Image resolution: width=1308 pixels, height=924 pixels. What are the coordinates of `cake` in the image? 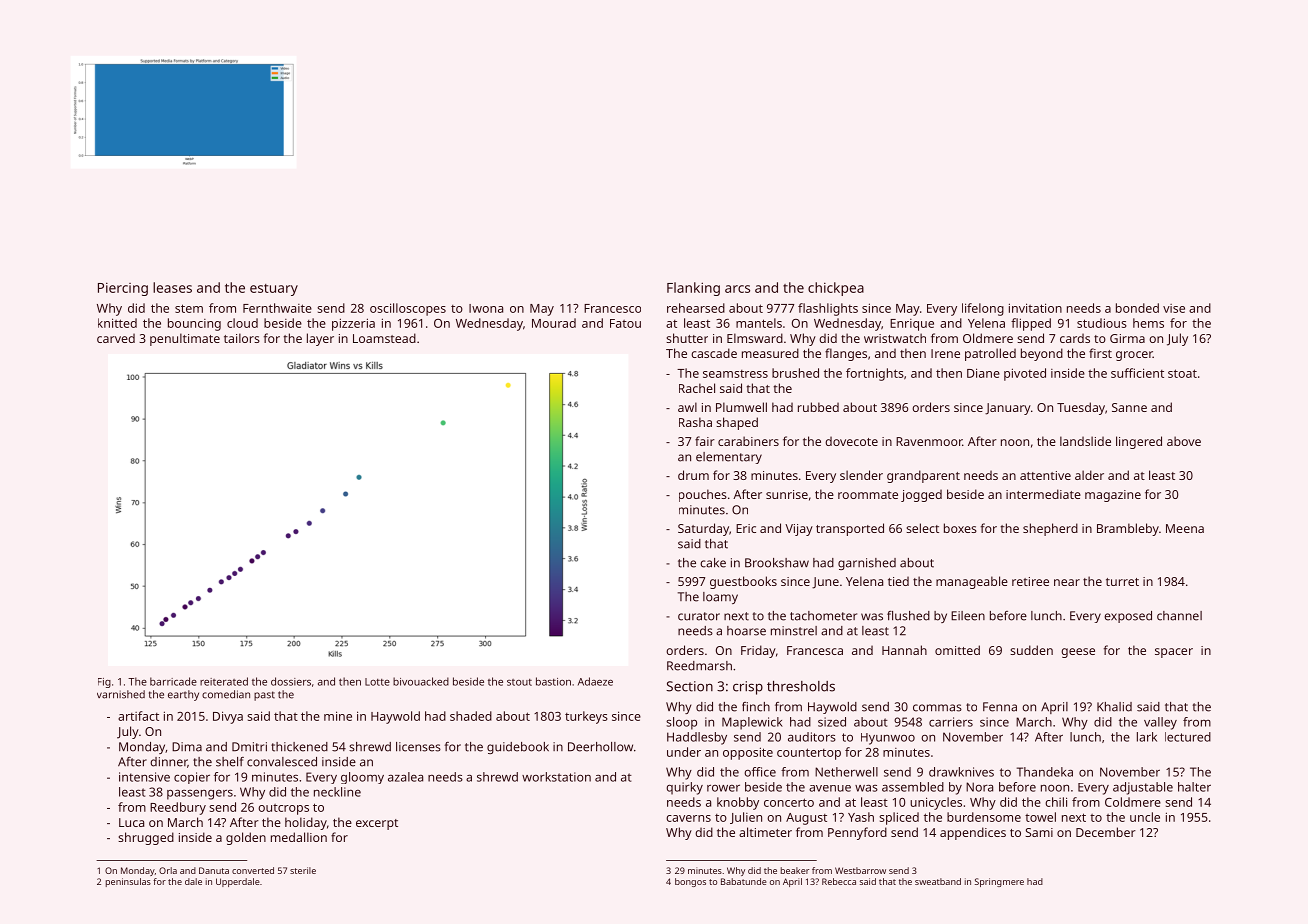 It's located at (713, 563).
